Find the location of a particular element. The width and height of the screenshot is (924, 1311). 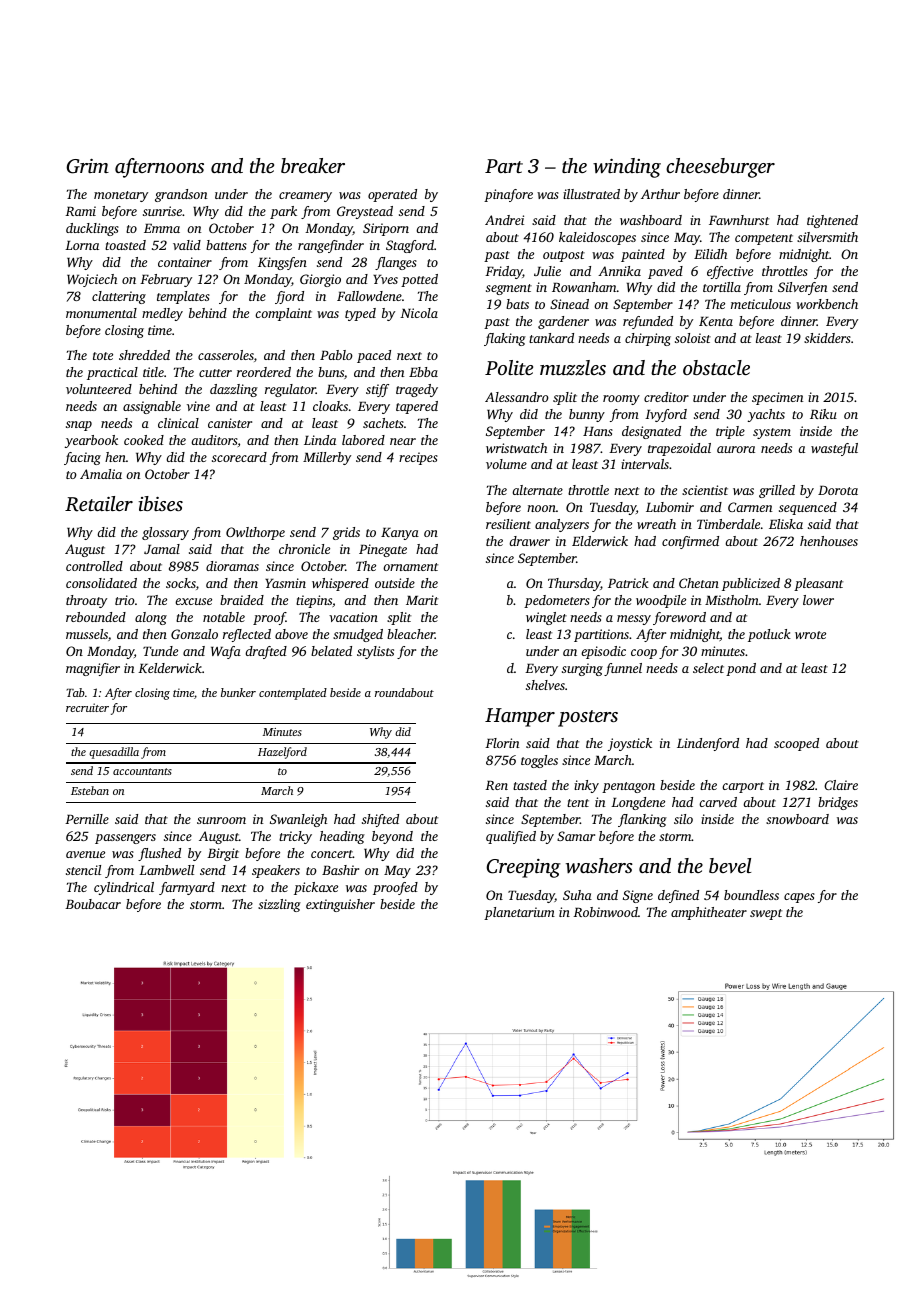

Grim is located at coordinates (87, 166).
